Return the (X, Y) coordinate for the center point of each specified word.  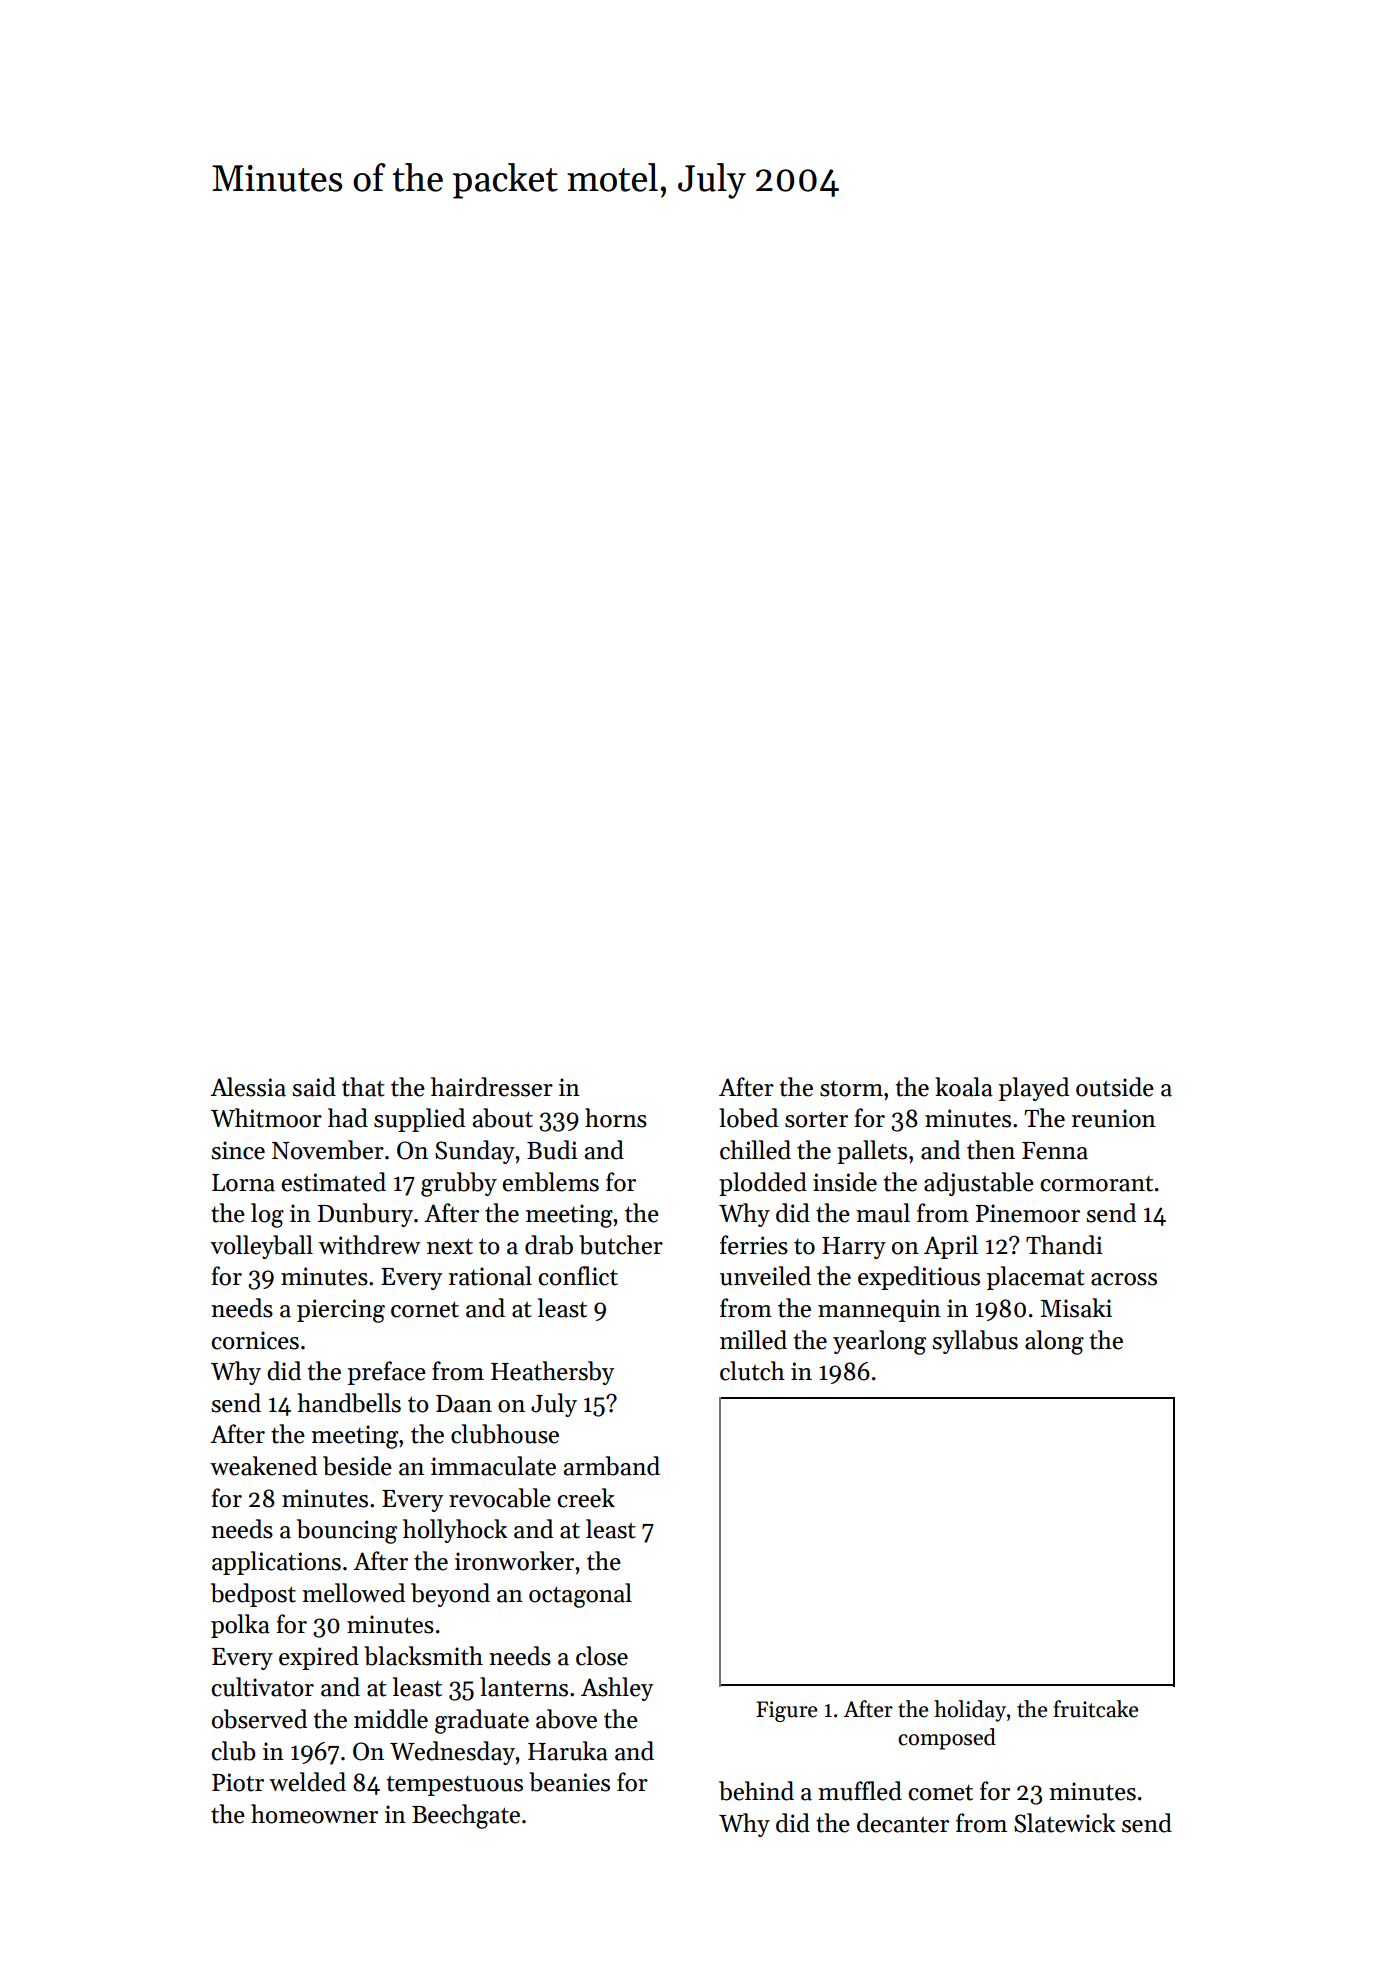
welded (307, 1782)
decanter (903, 1823)
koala (964, 1087)
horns (616, 1118)
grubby (459, 1184)
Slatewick (1065, 1823)
